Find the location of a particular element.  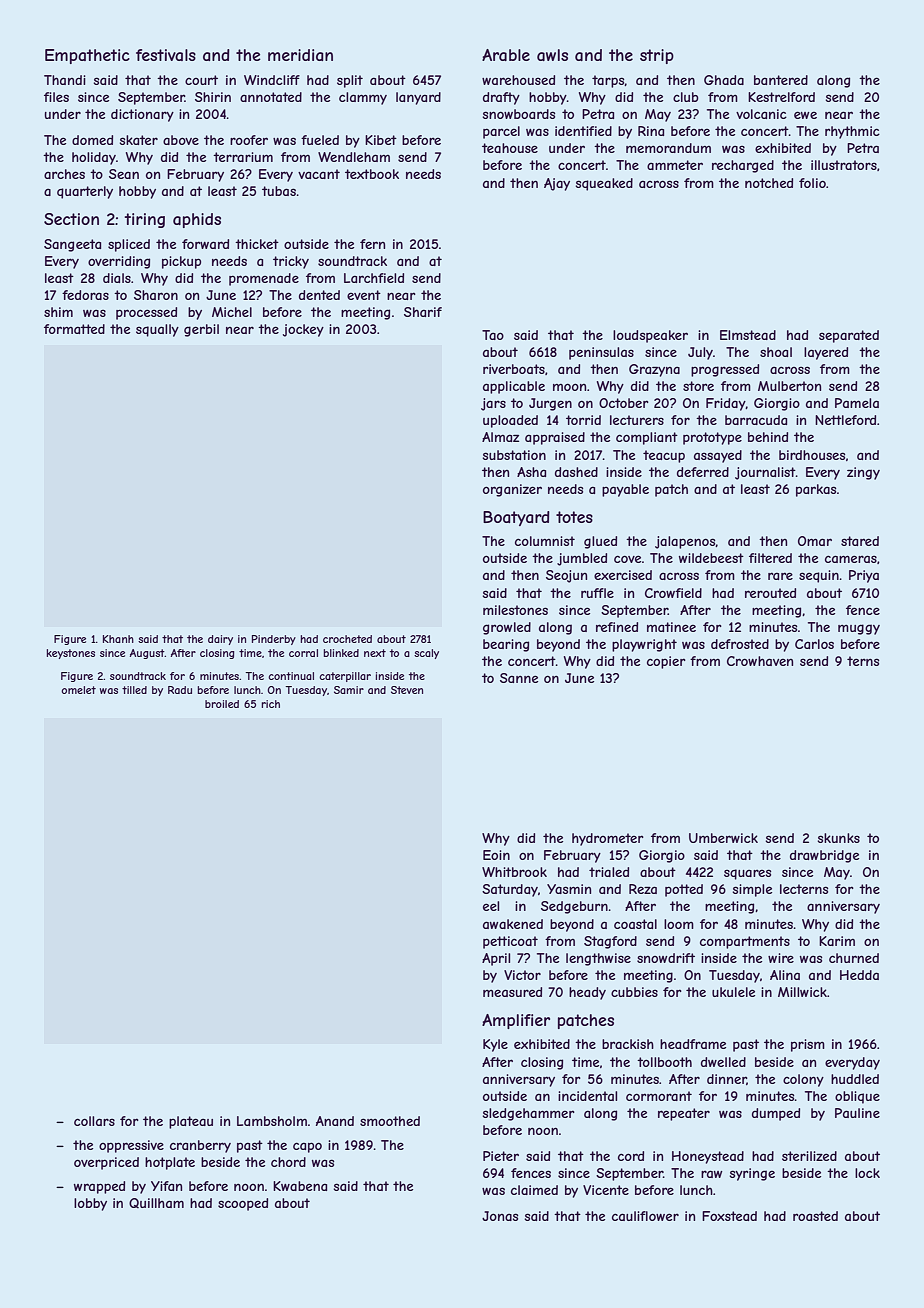

clammy is located at coordinates (363, 98).
